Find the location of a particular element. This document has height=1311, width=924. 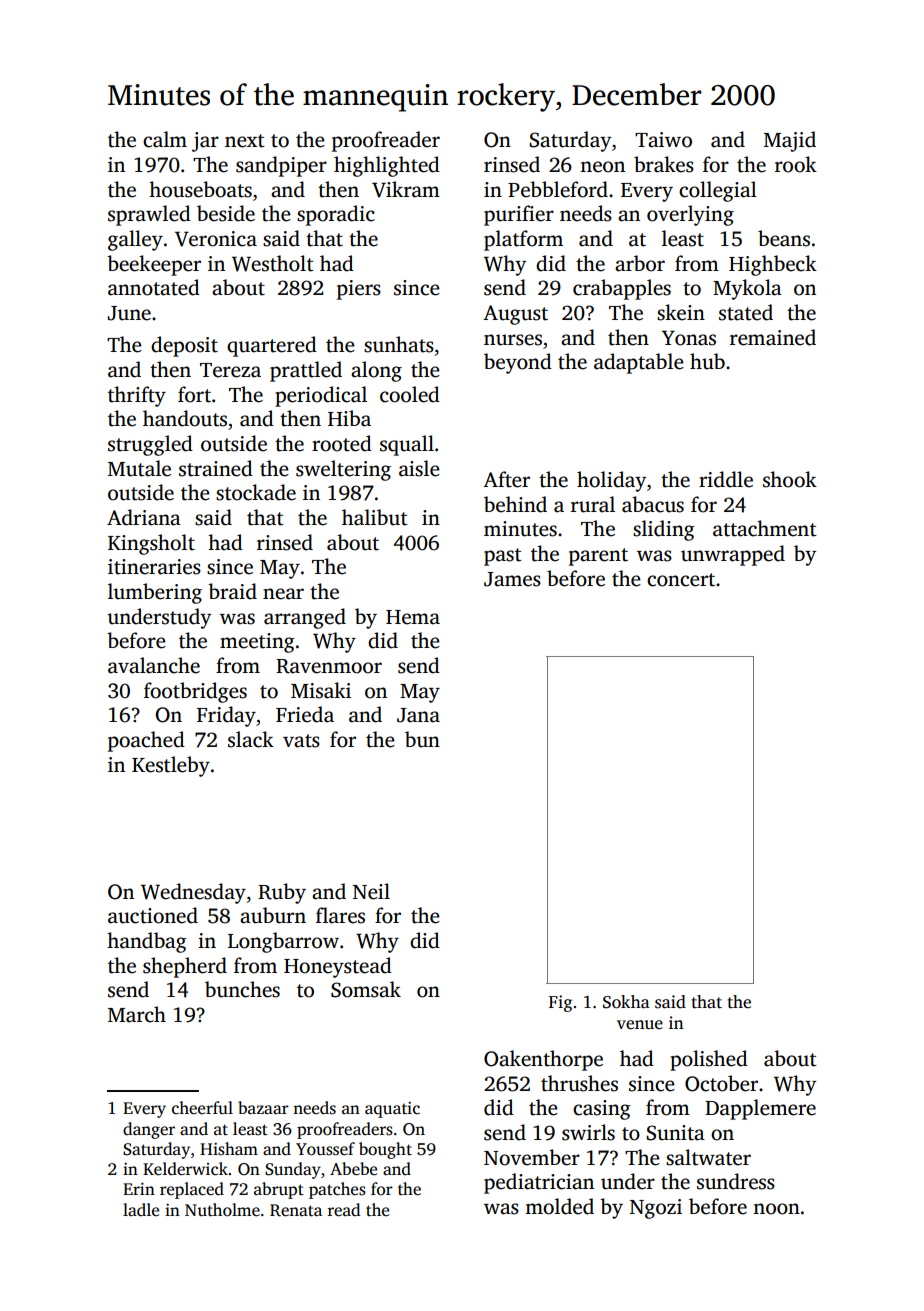

Jana is located at coordinates (418, 715).
